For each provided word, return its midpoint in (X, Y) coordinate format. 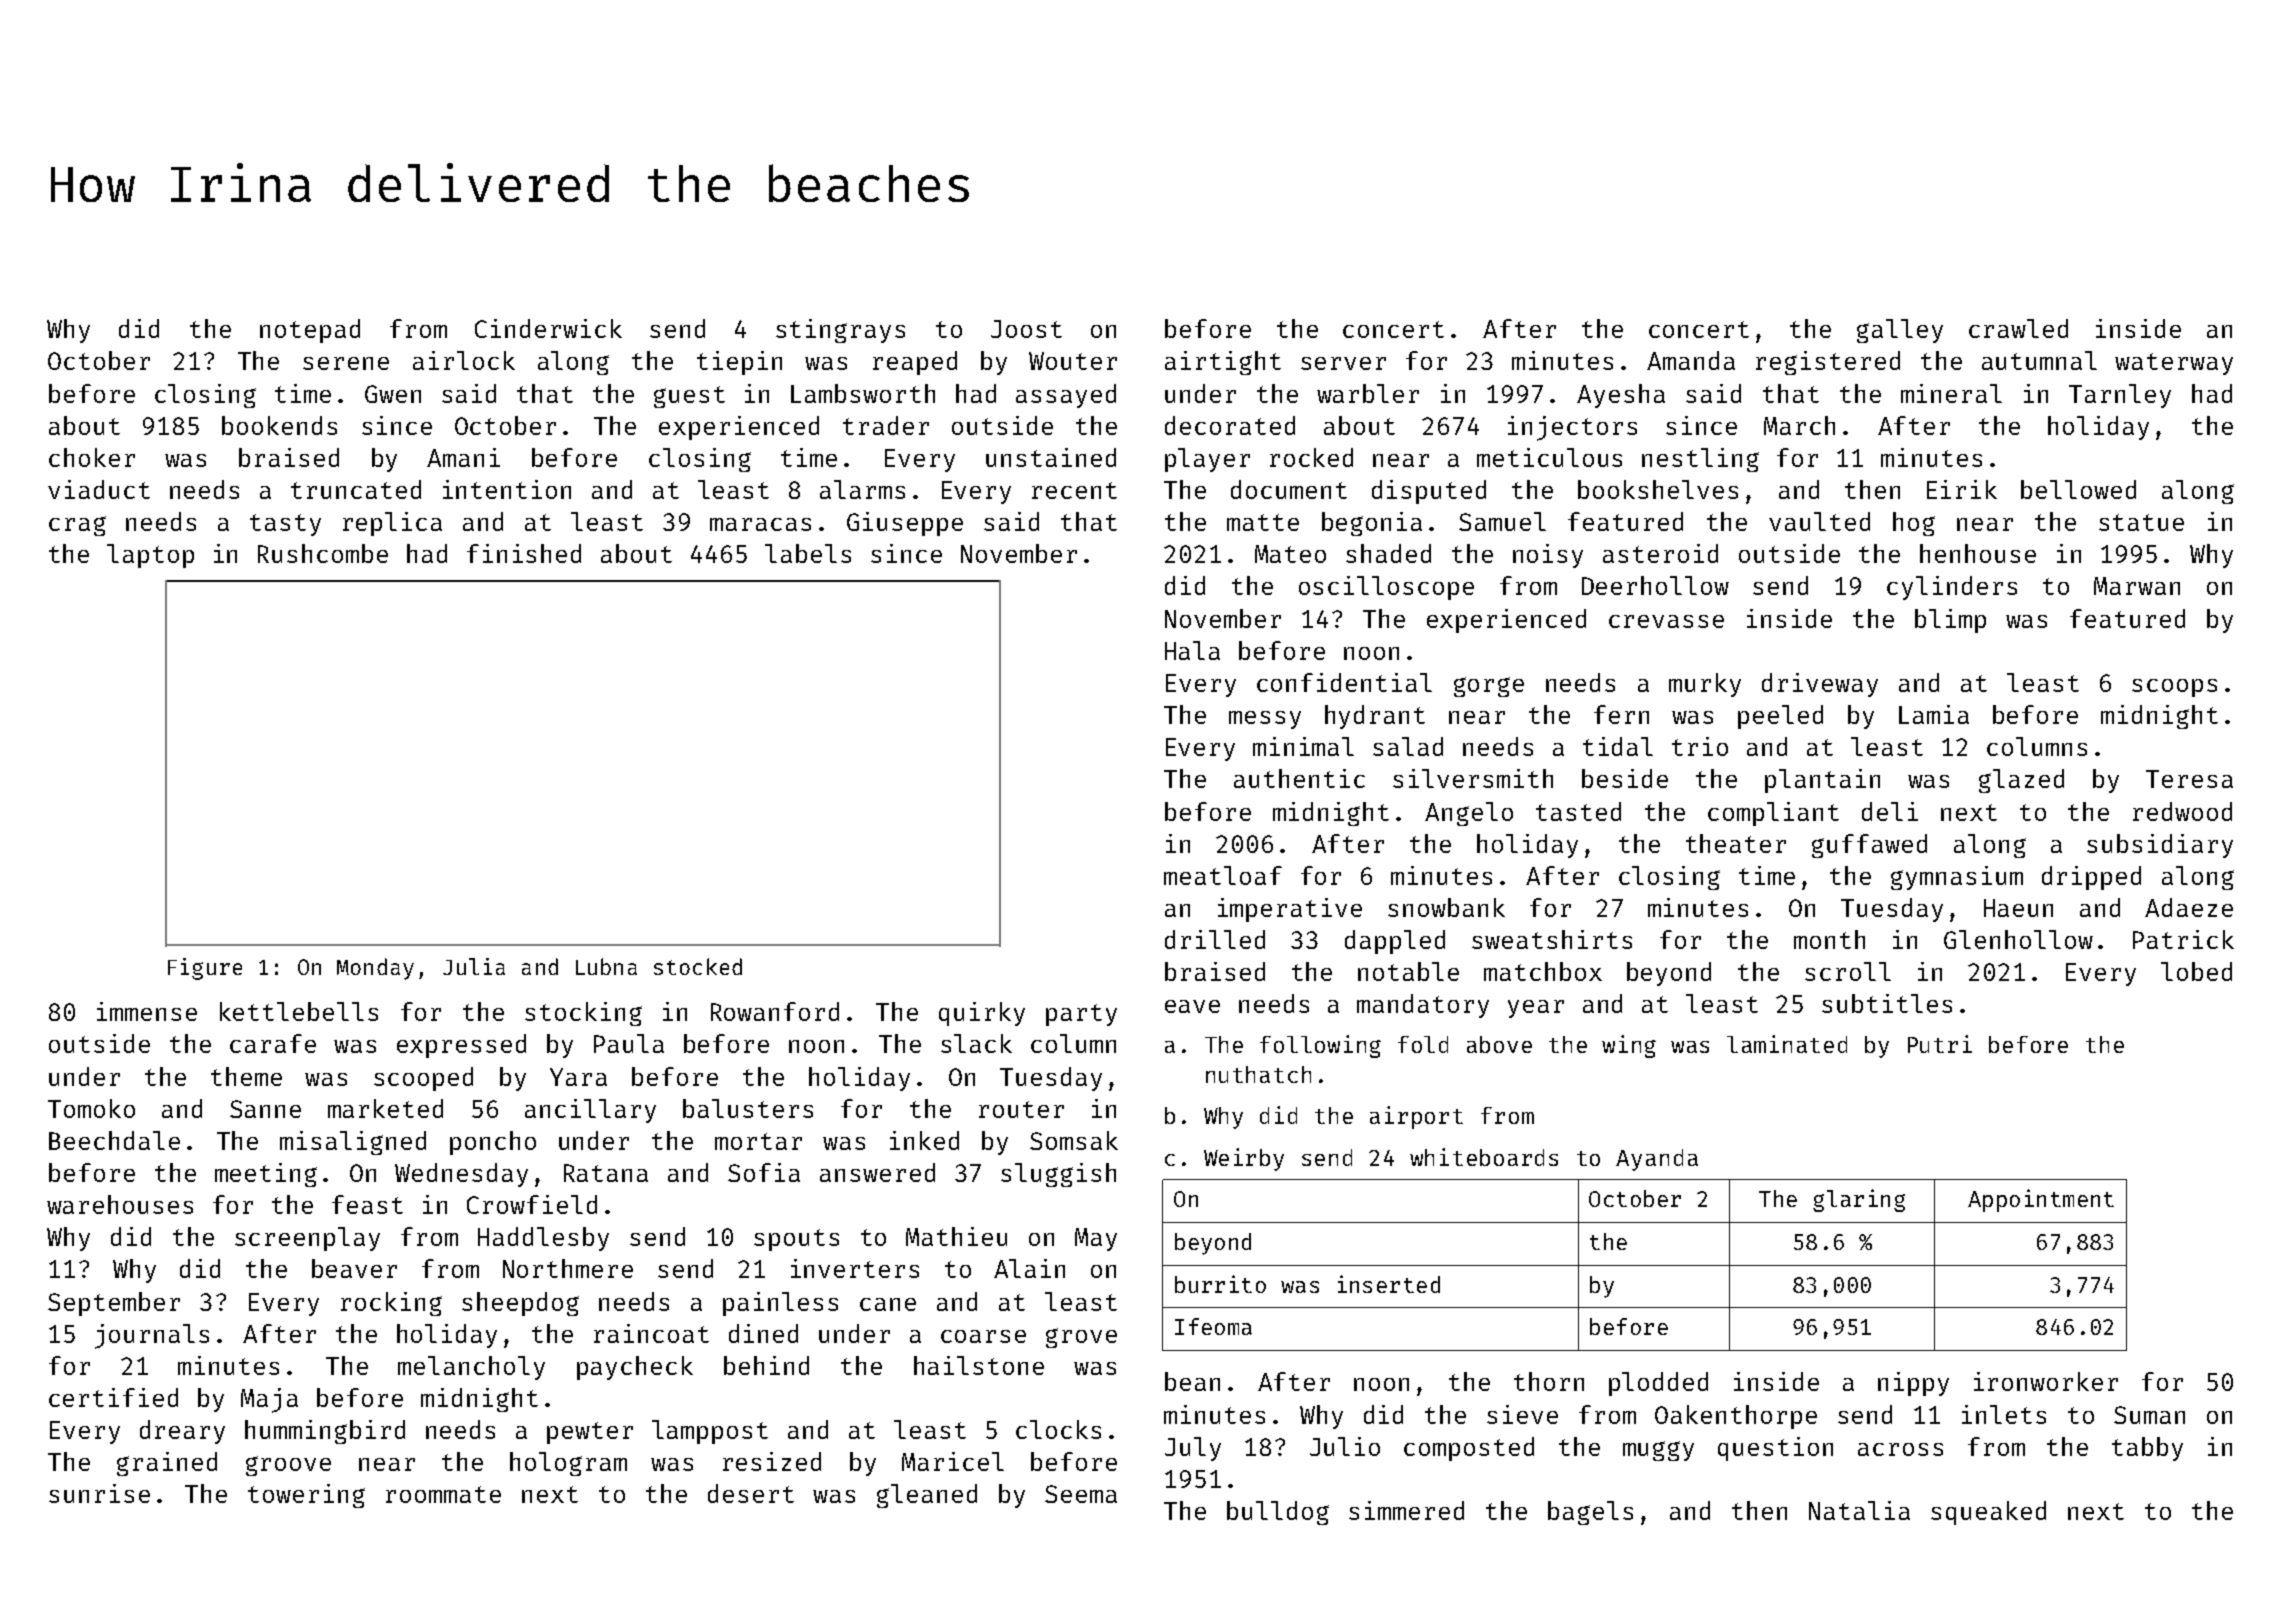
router (1021, 1109)
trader (886, 425)
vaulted (1819, 521)
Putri (1940, 1044)
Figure (205, 969)
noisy (1548, 556)
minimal (1303, 746)
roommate (443, 1494)
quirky (982, 1014)
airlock (464, 360)
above (1499, 1044)
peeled (1780, 717)
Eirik (1962, 489)
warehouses (120, 1204)
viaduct (99, 489)
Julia (474, 966)
